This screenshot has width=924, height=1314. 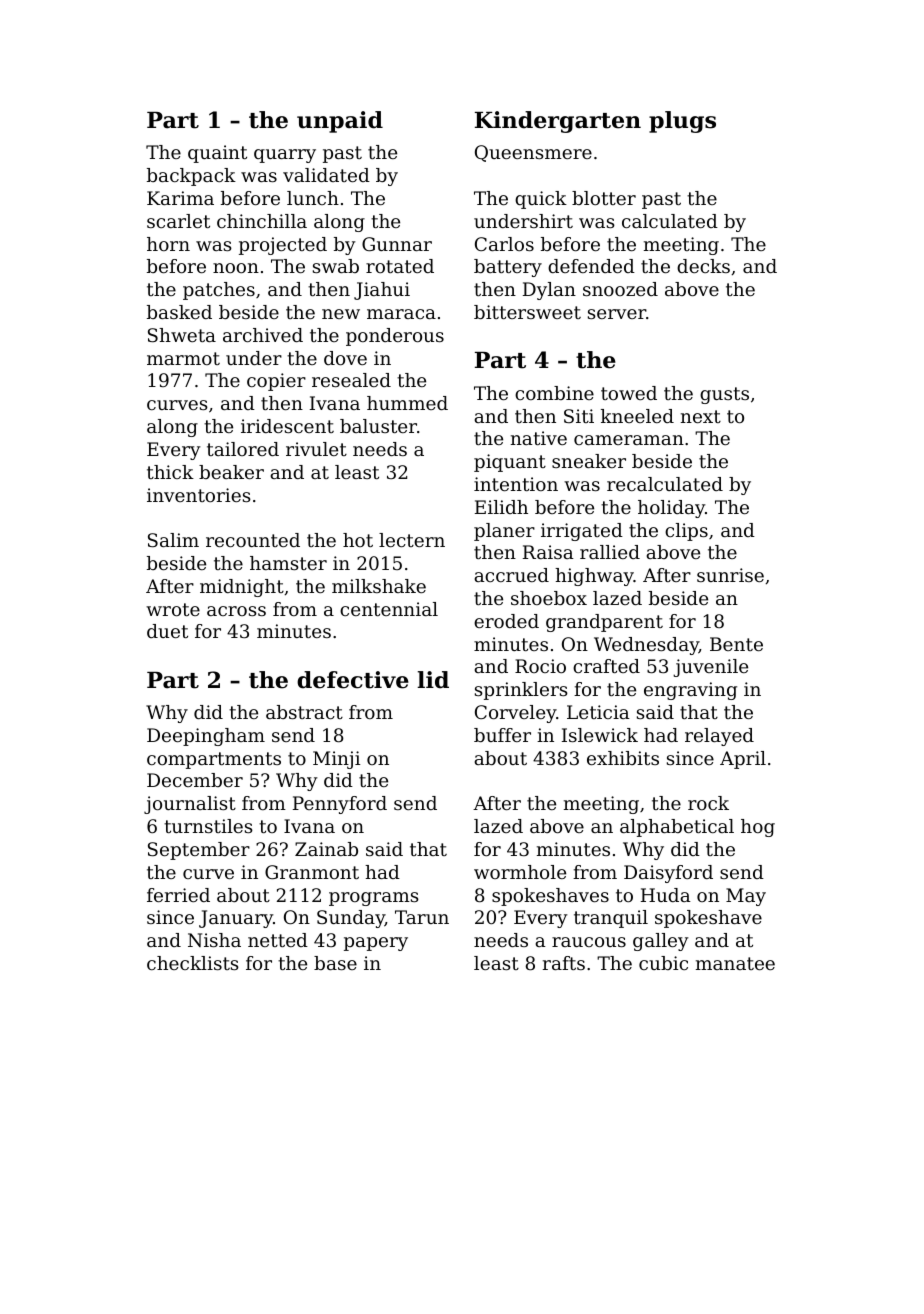 I want to click on Daisyford, so click(x=668, y=874).
